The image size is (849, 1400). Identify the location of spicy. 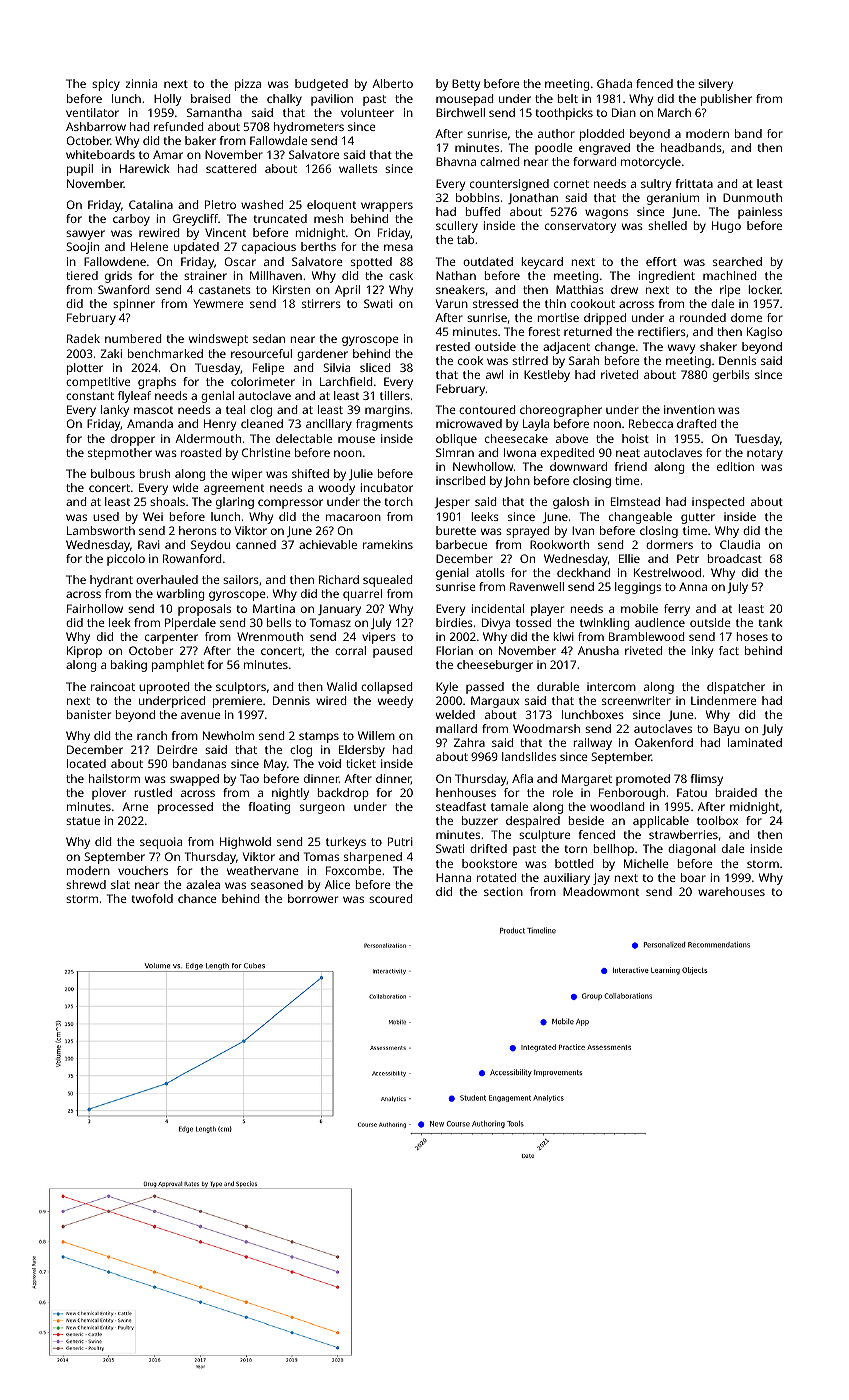
(106, 85).
